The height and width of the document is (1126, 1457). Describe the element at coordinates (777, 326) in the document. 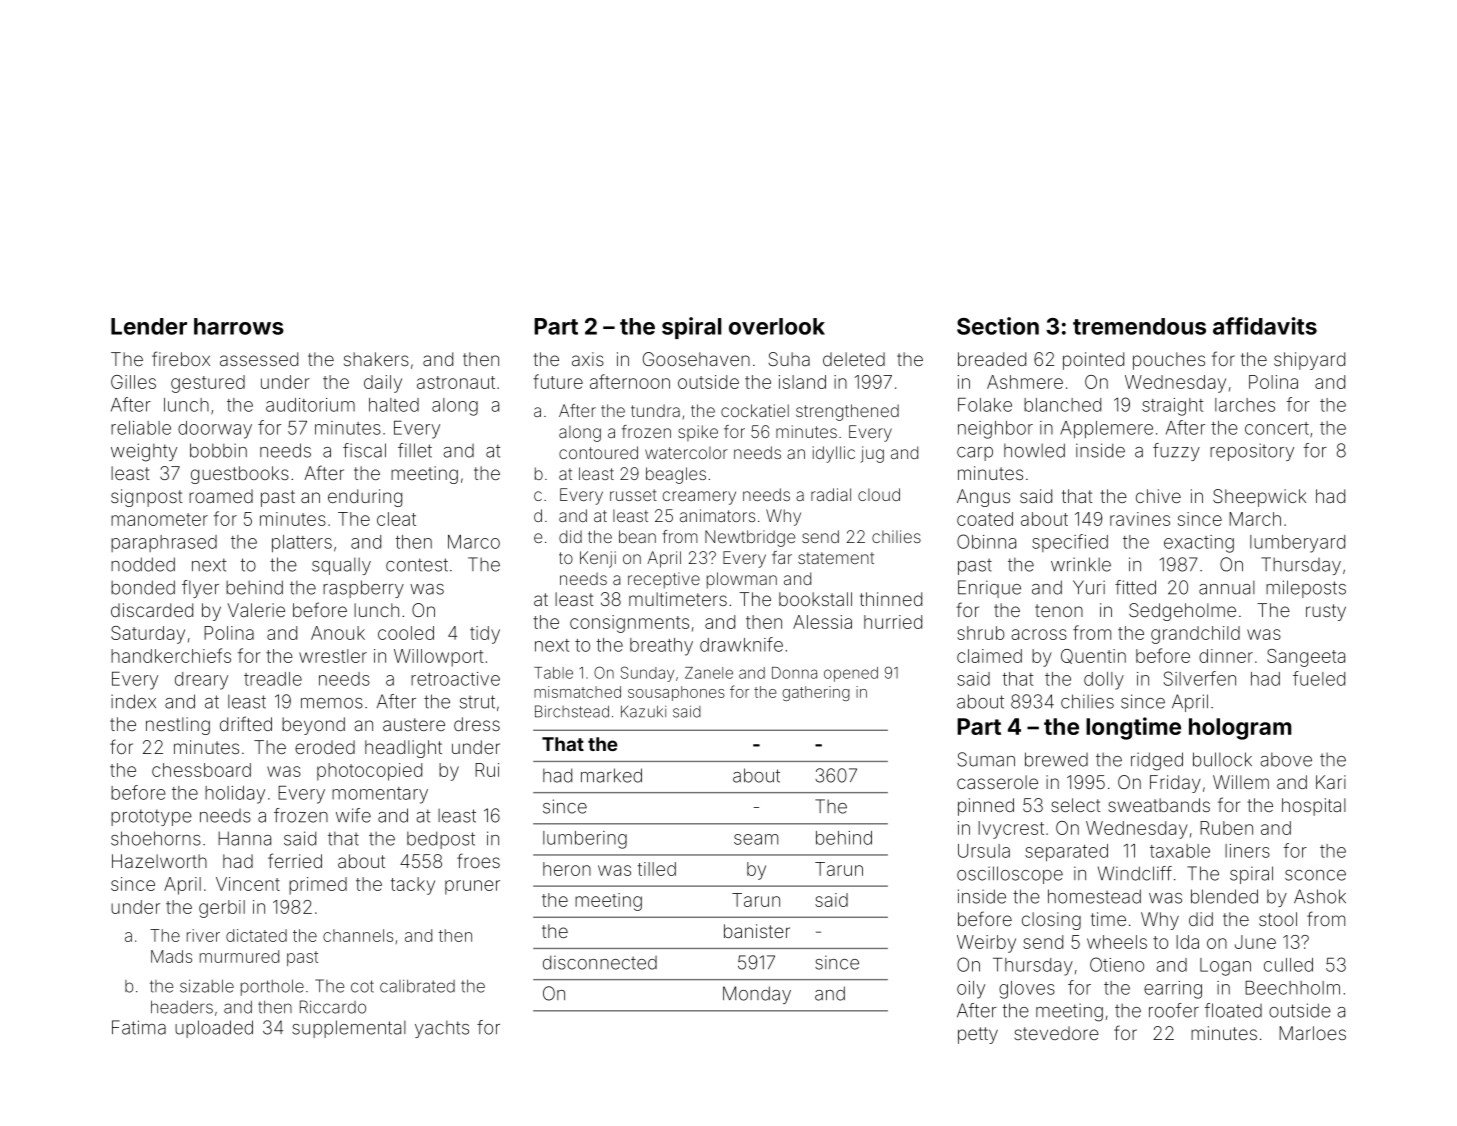

I see `overlook` at that location.
